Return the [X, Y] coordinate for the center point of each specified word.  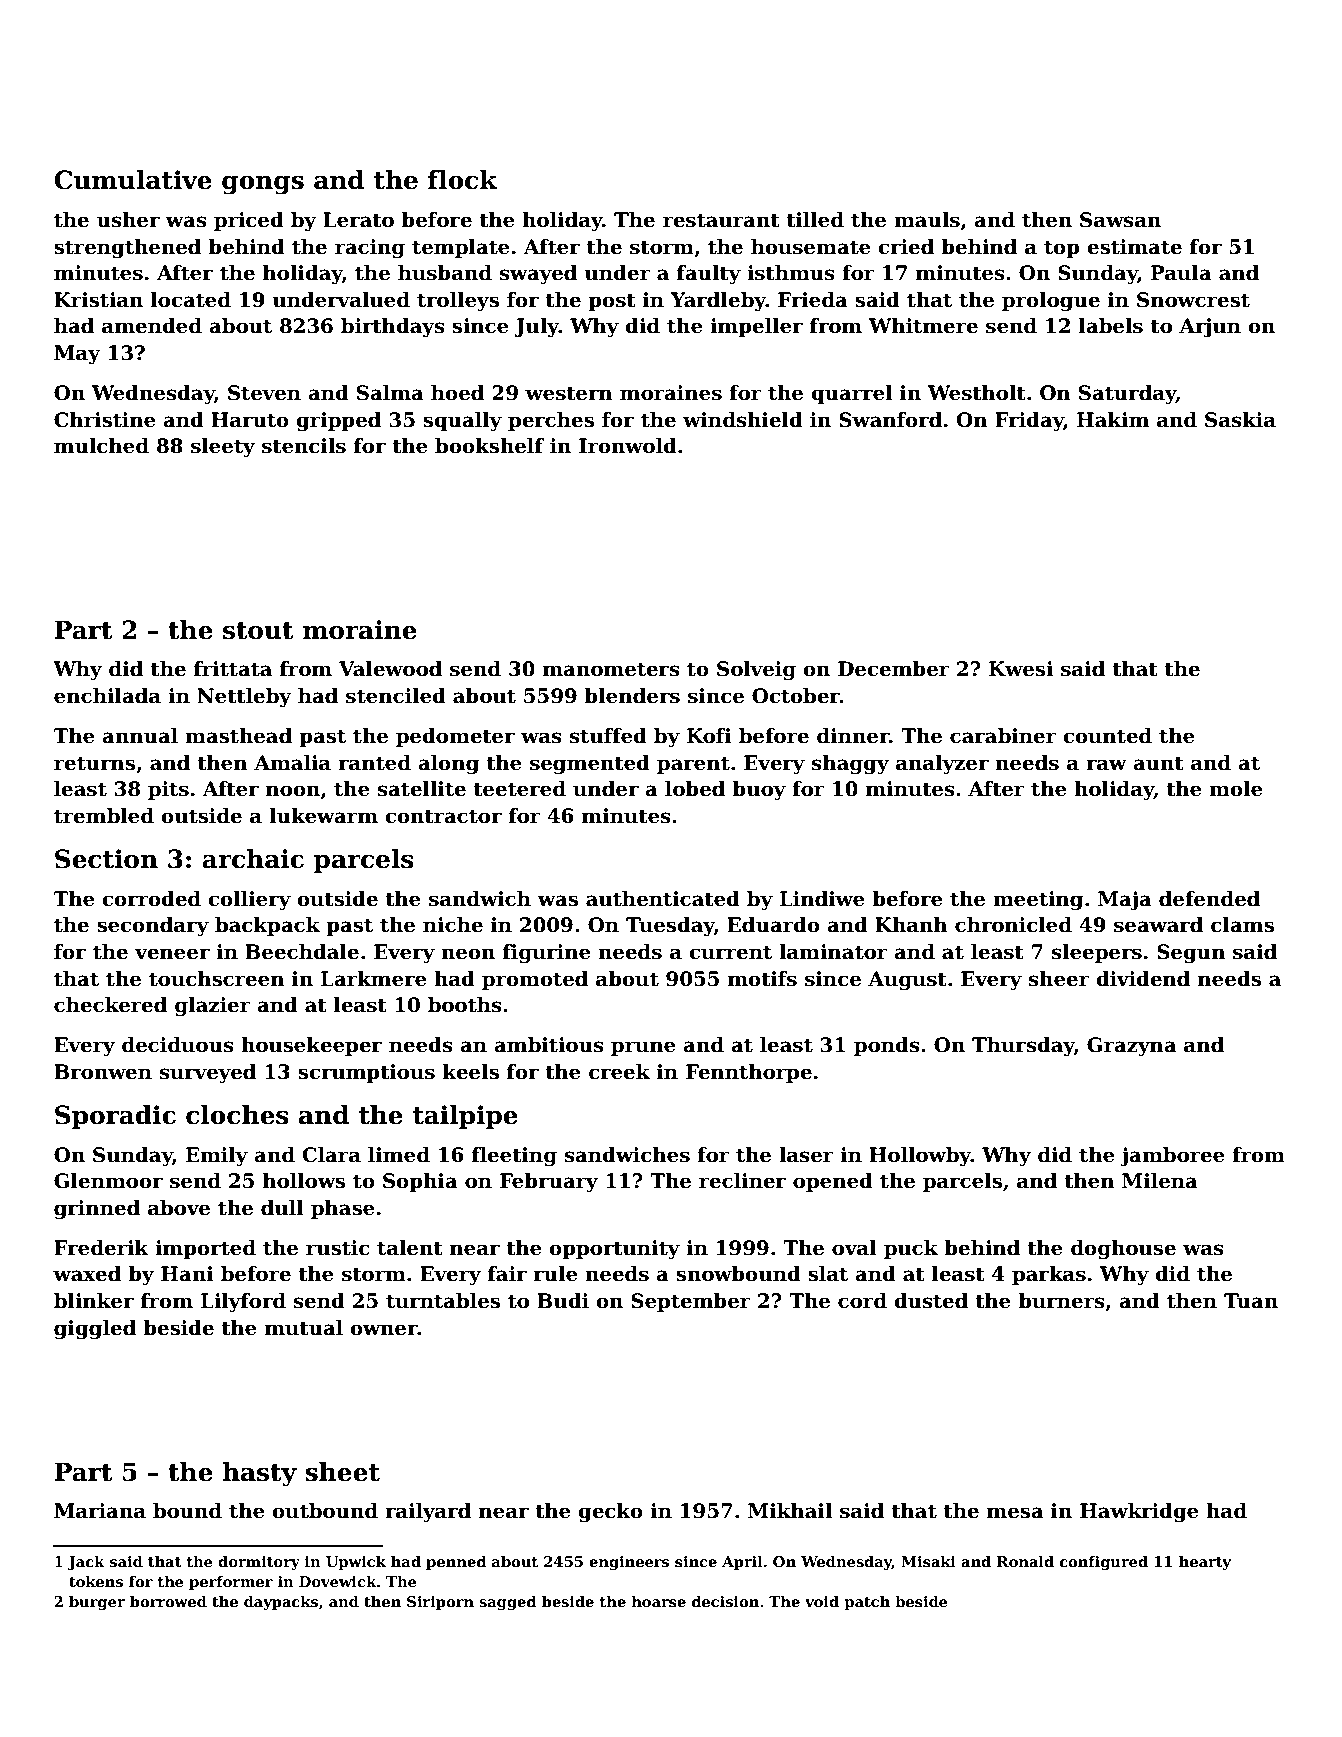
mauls [927, 220]
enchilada [107, 696]
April [742, 1563]
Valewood [390, 669]
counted [1107, 736]
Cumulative [133, 180]
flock [462, 180]
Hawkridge [1139, 1513]
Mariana [100, 1511]
